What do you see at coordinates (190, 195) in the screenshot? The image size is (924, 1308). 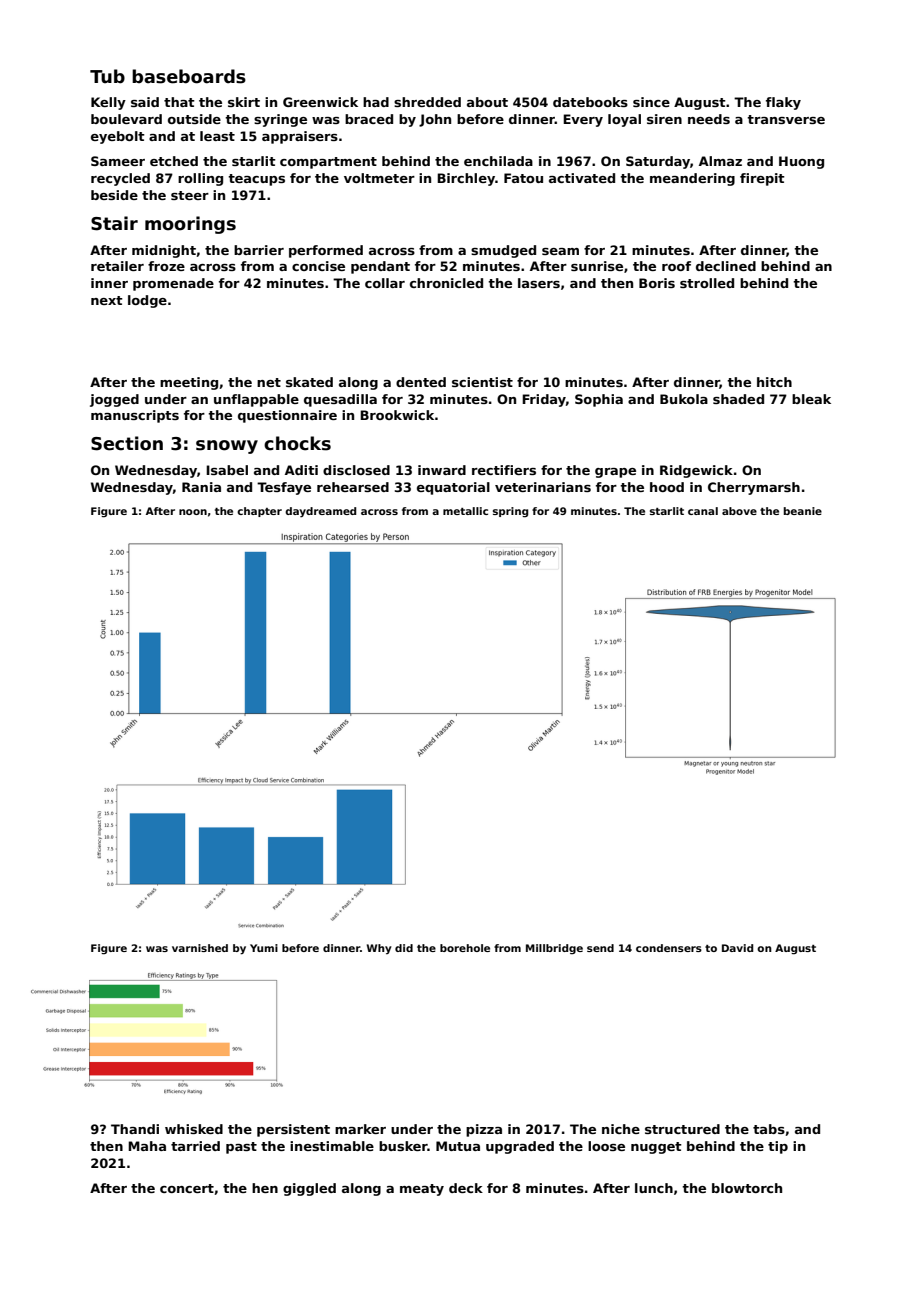 I see `steer` at bounding box center [190, 195].
